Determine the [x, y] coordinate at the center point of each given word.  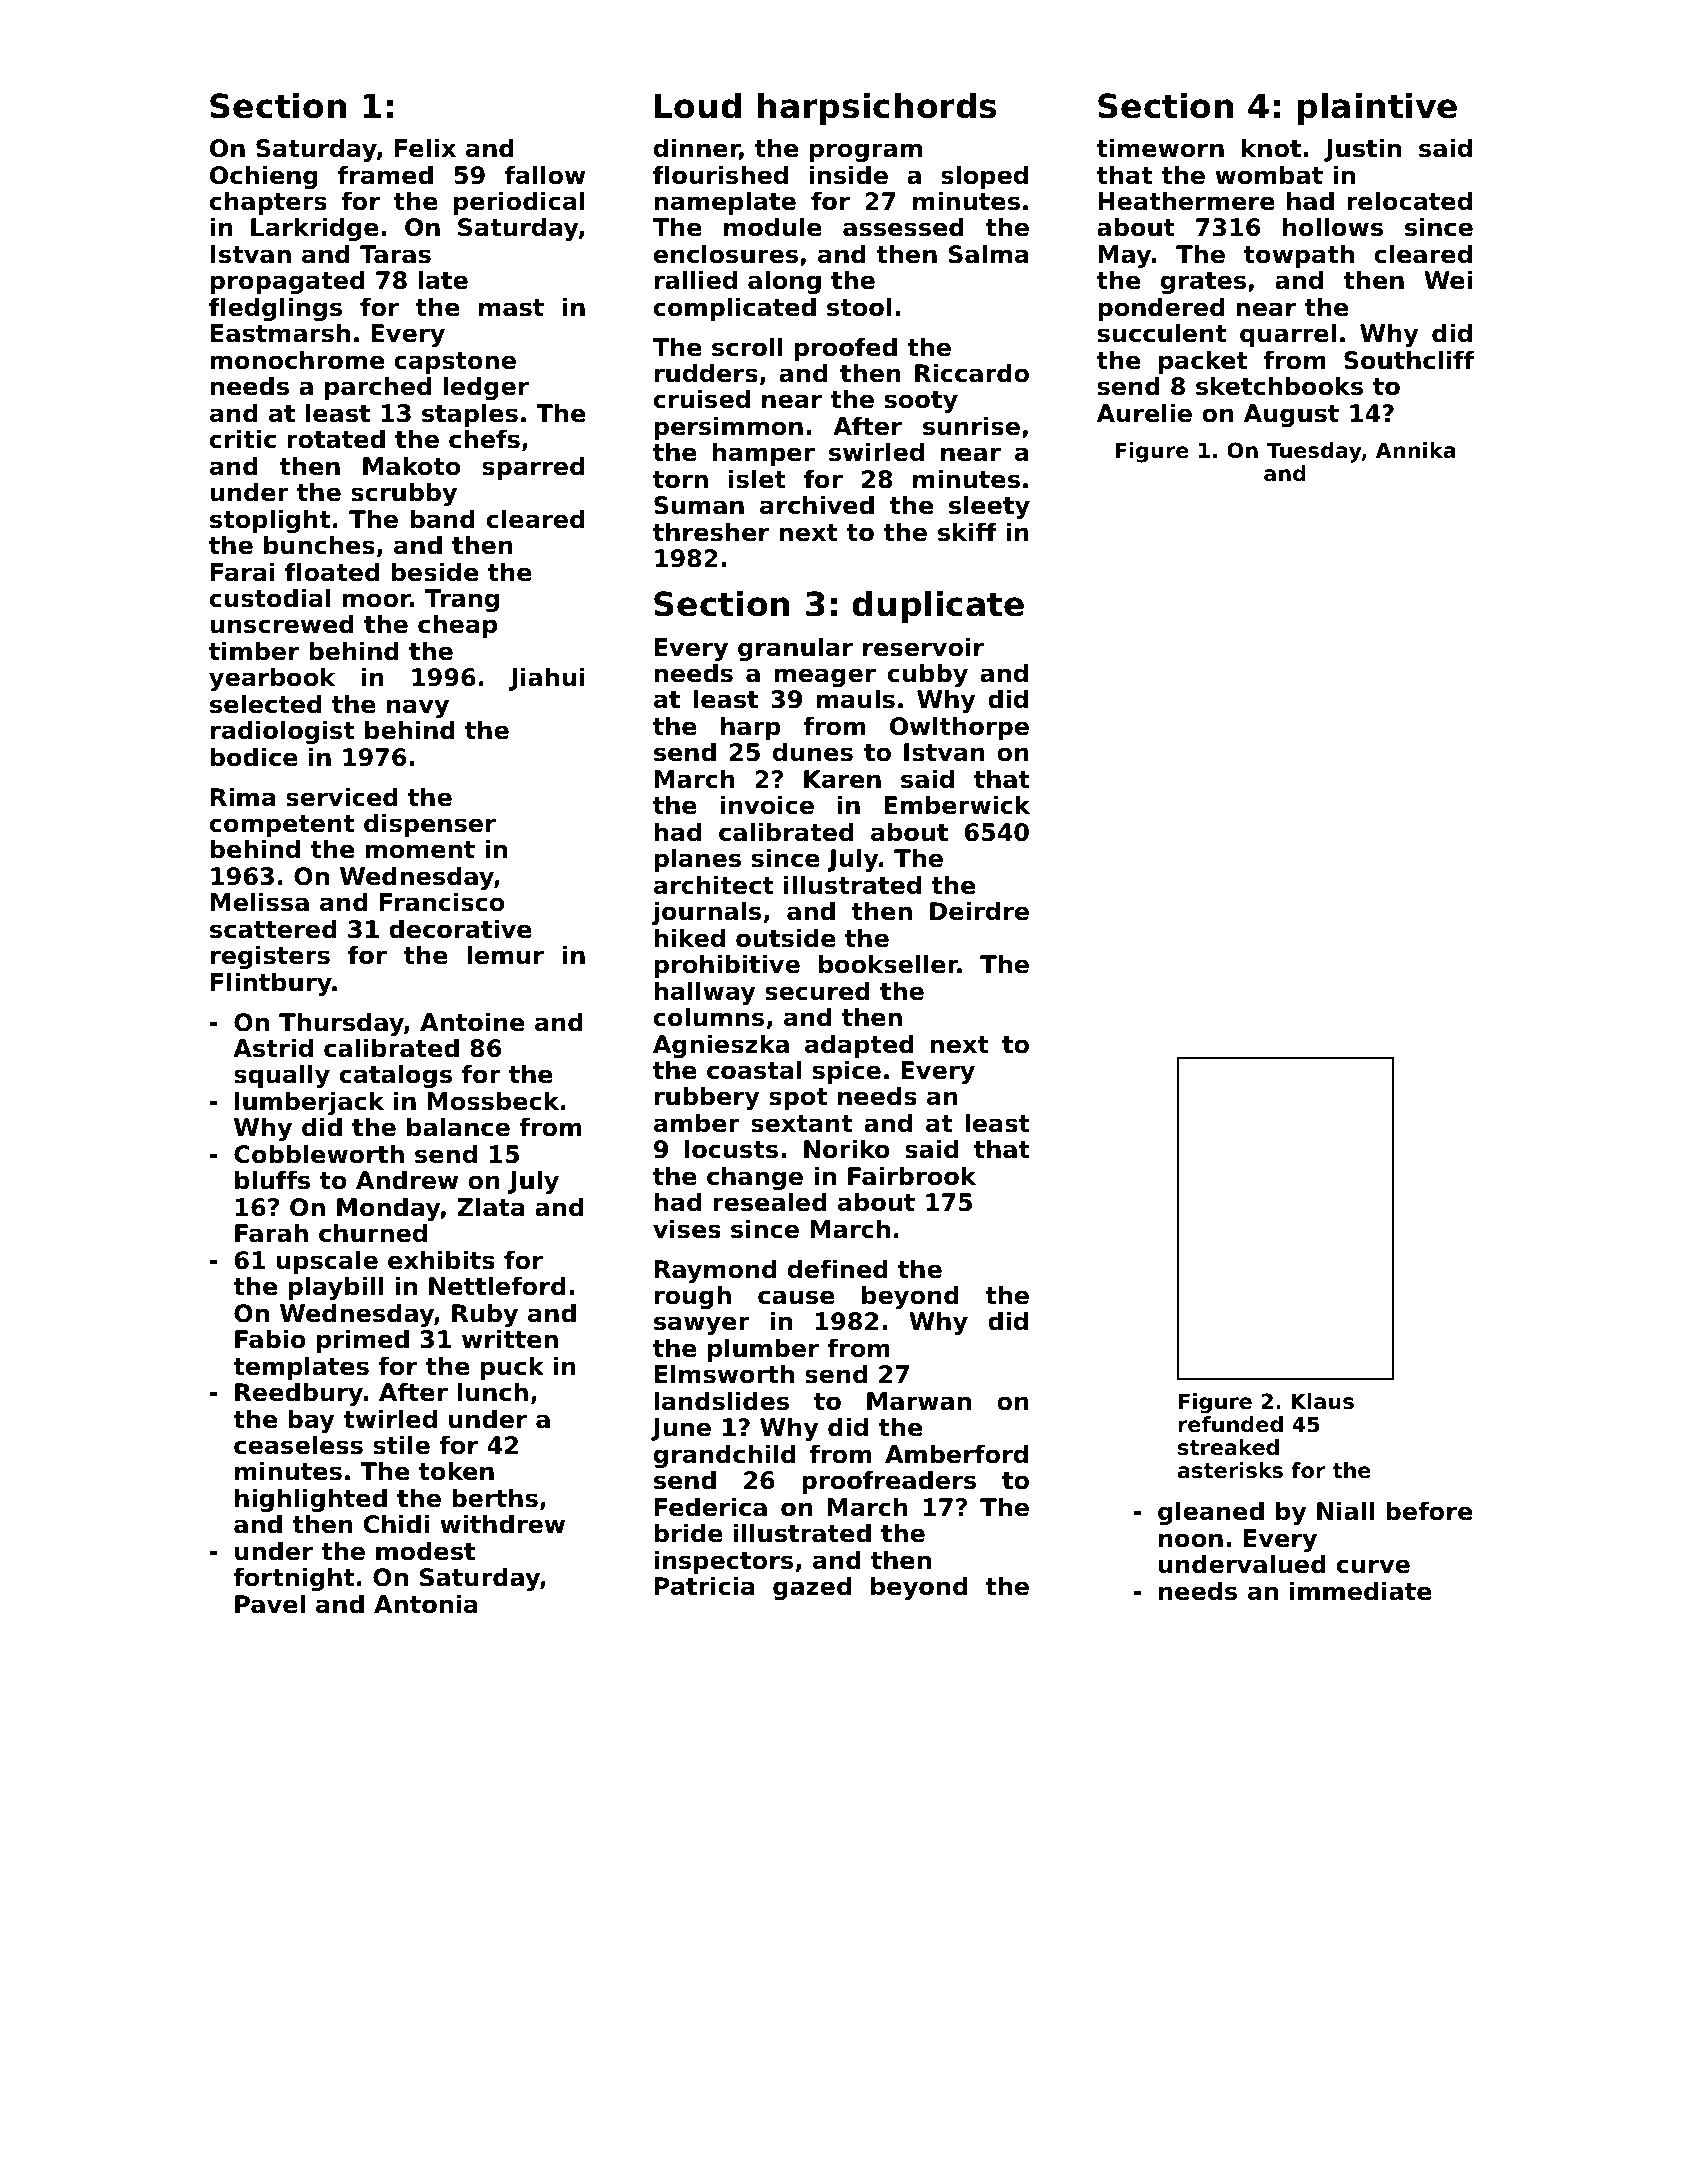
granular [795, 649]
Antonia [426, 1604]
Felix [425, 148]
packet [1203, 362]
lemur [505, 955]
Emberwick [957, 805]
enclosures [726, 254]
